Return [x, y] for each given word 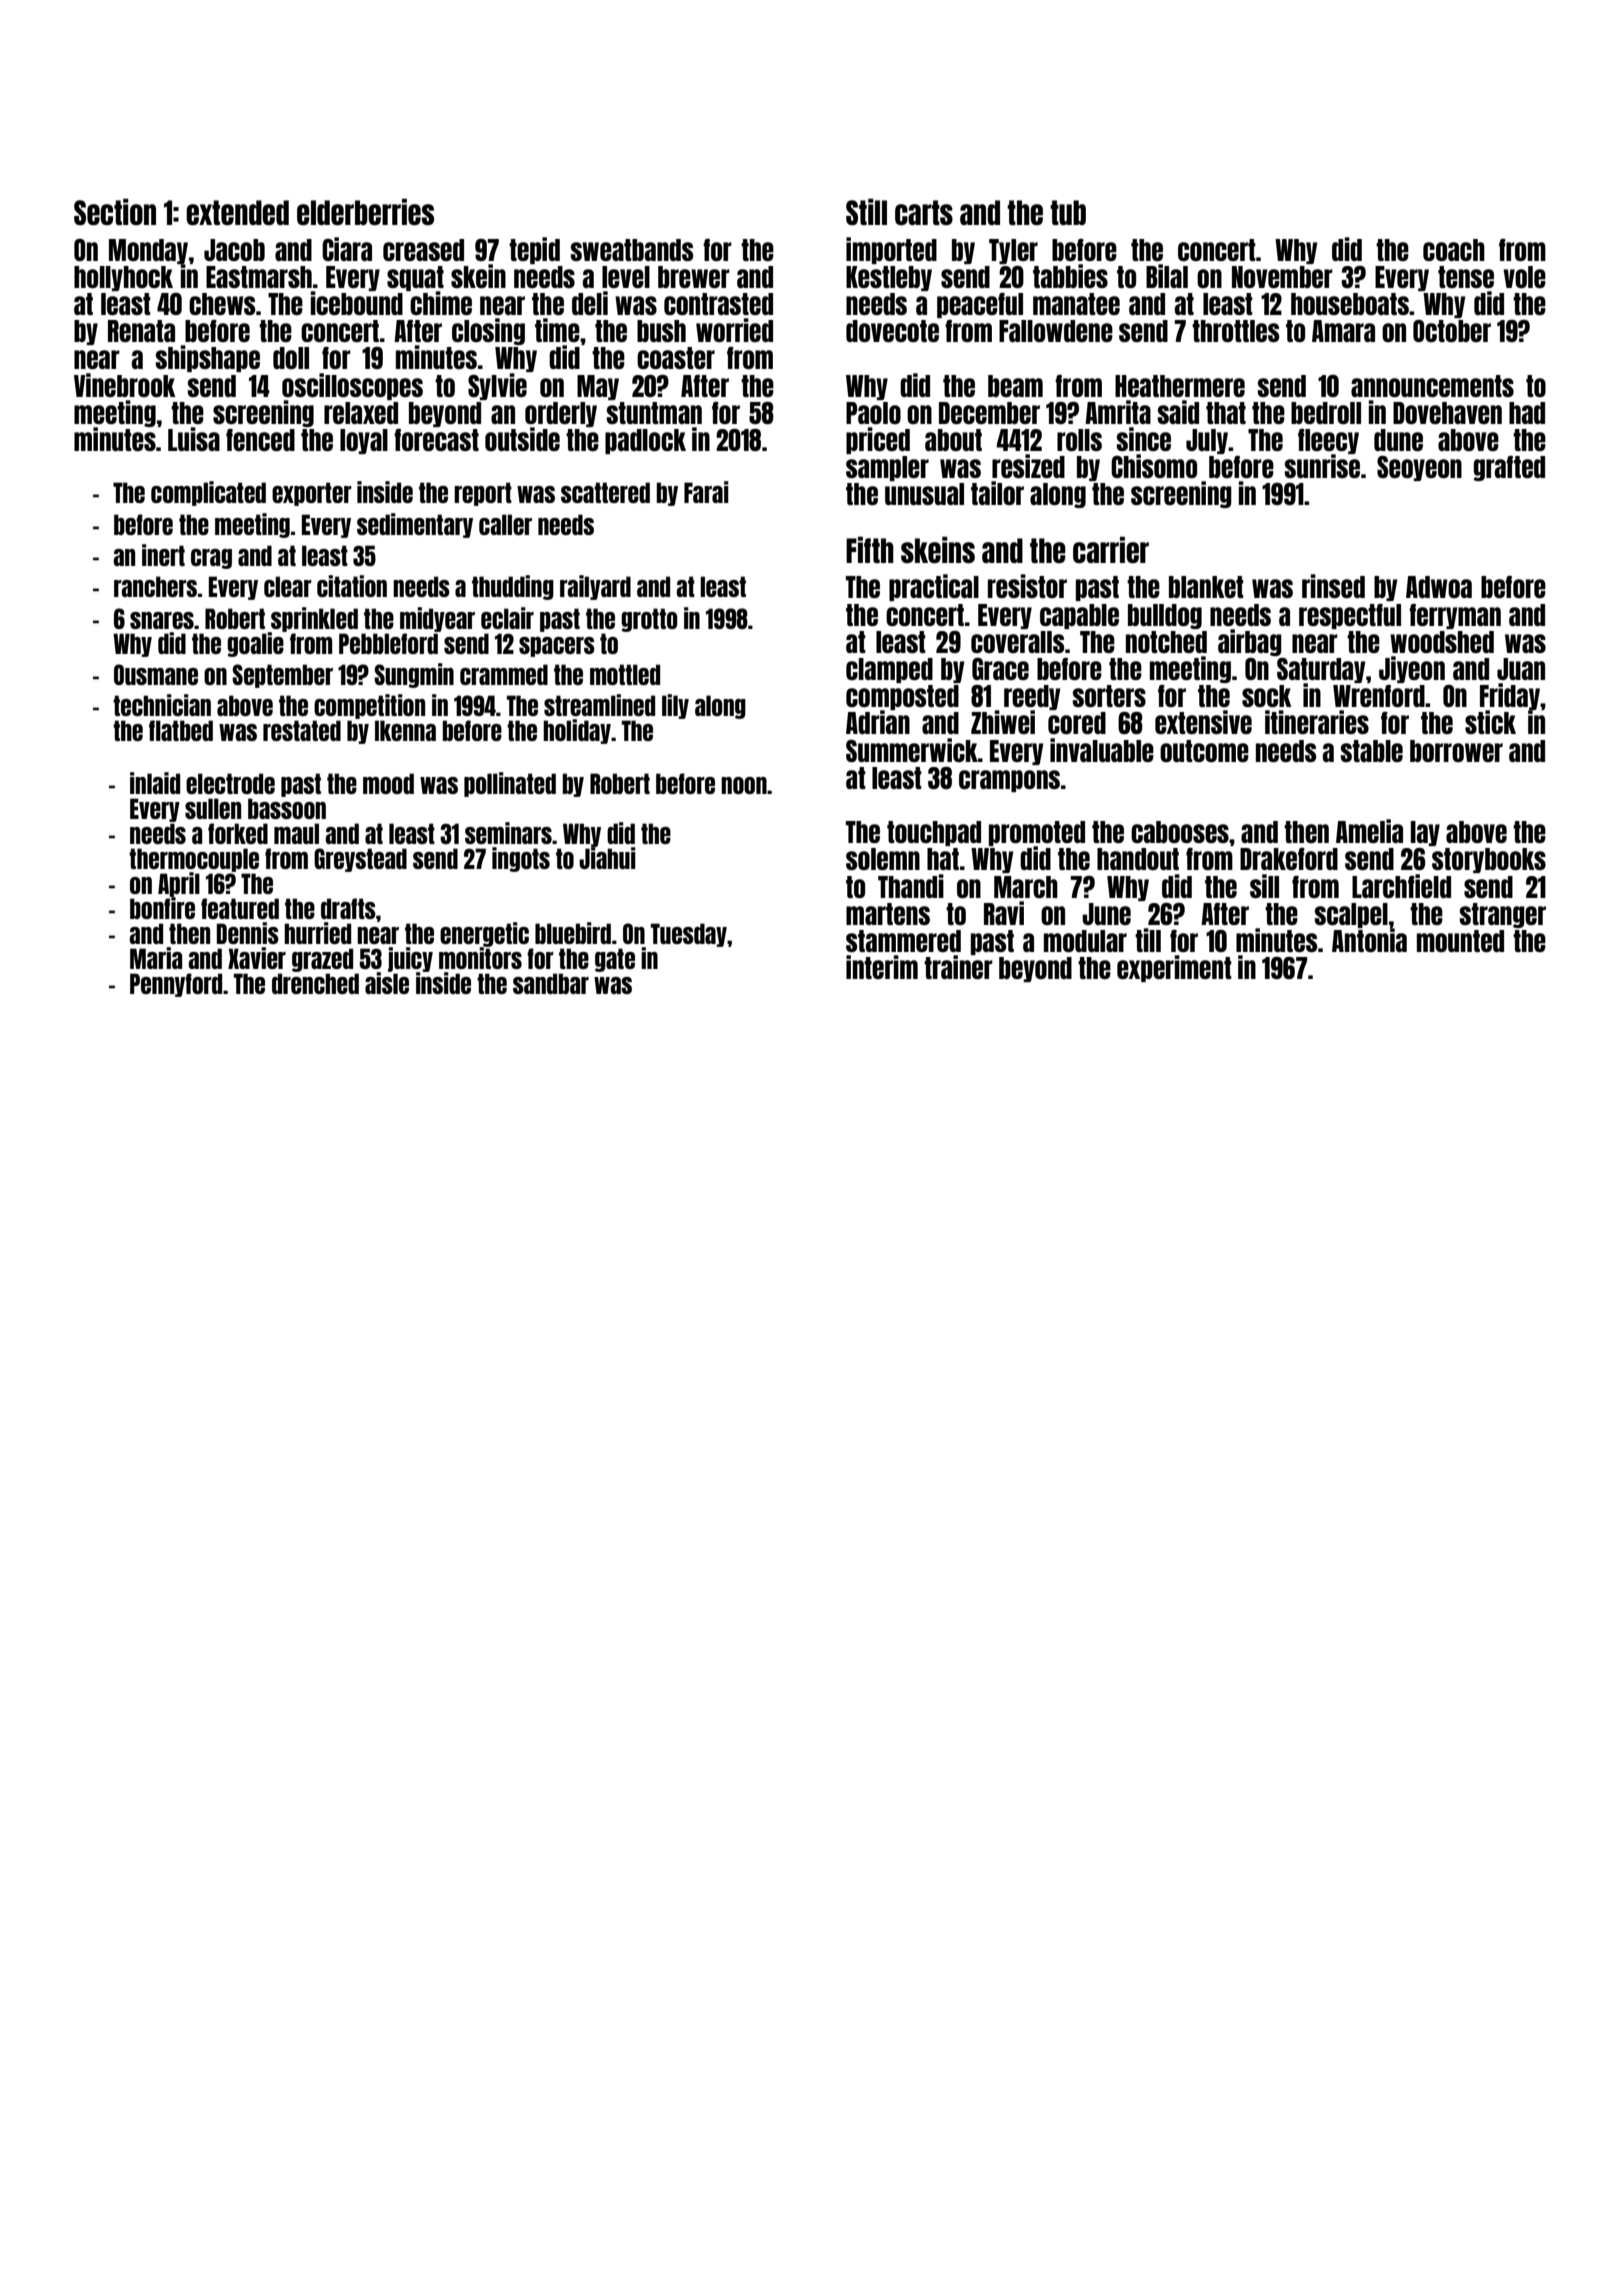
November [1282, 277]
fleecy [1328, 442]
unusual [924, 494]
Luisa [194, 439]
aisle [387, 983]
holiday [577, 731]
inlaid [155, 783]
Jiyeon [1412, 669]
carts [924, 212]
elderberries [365, 211]
